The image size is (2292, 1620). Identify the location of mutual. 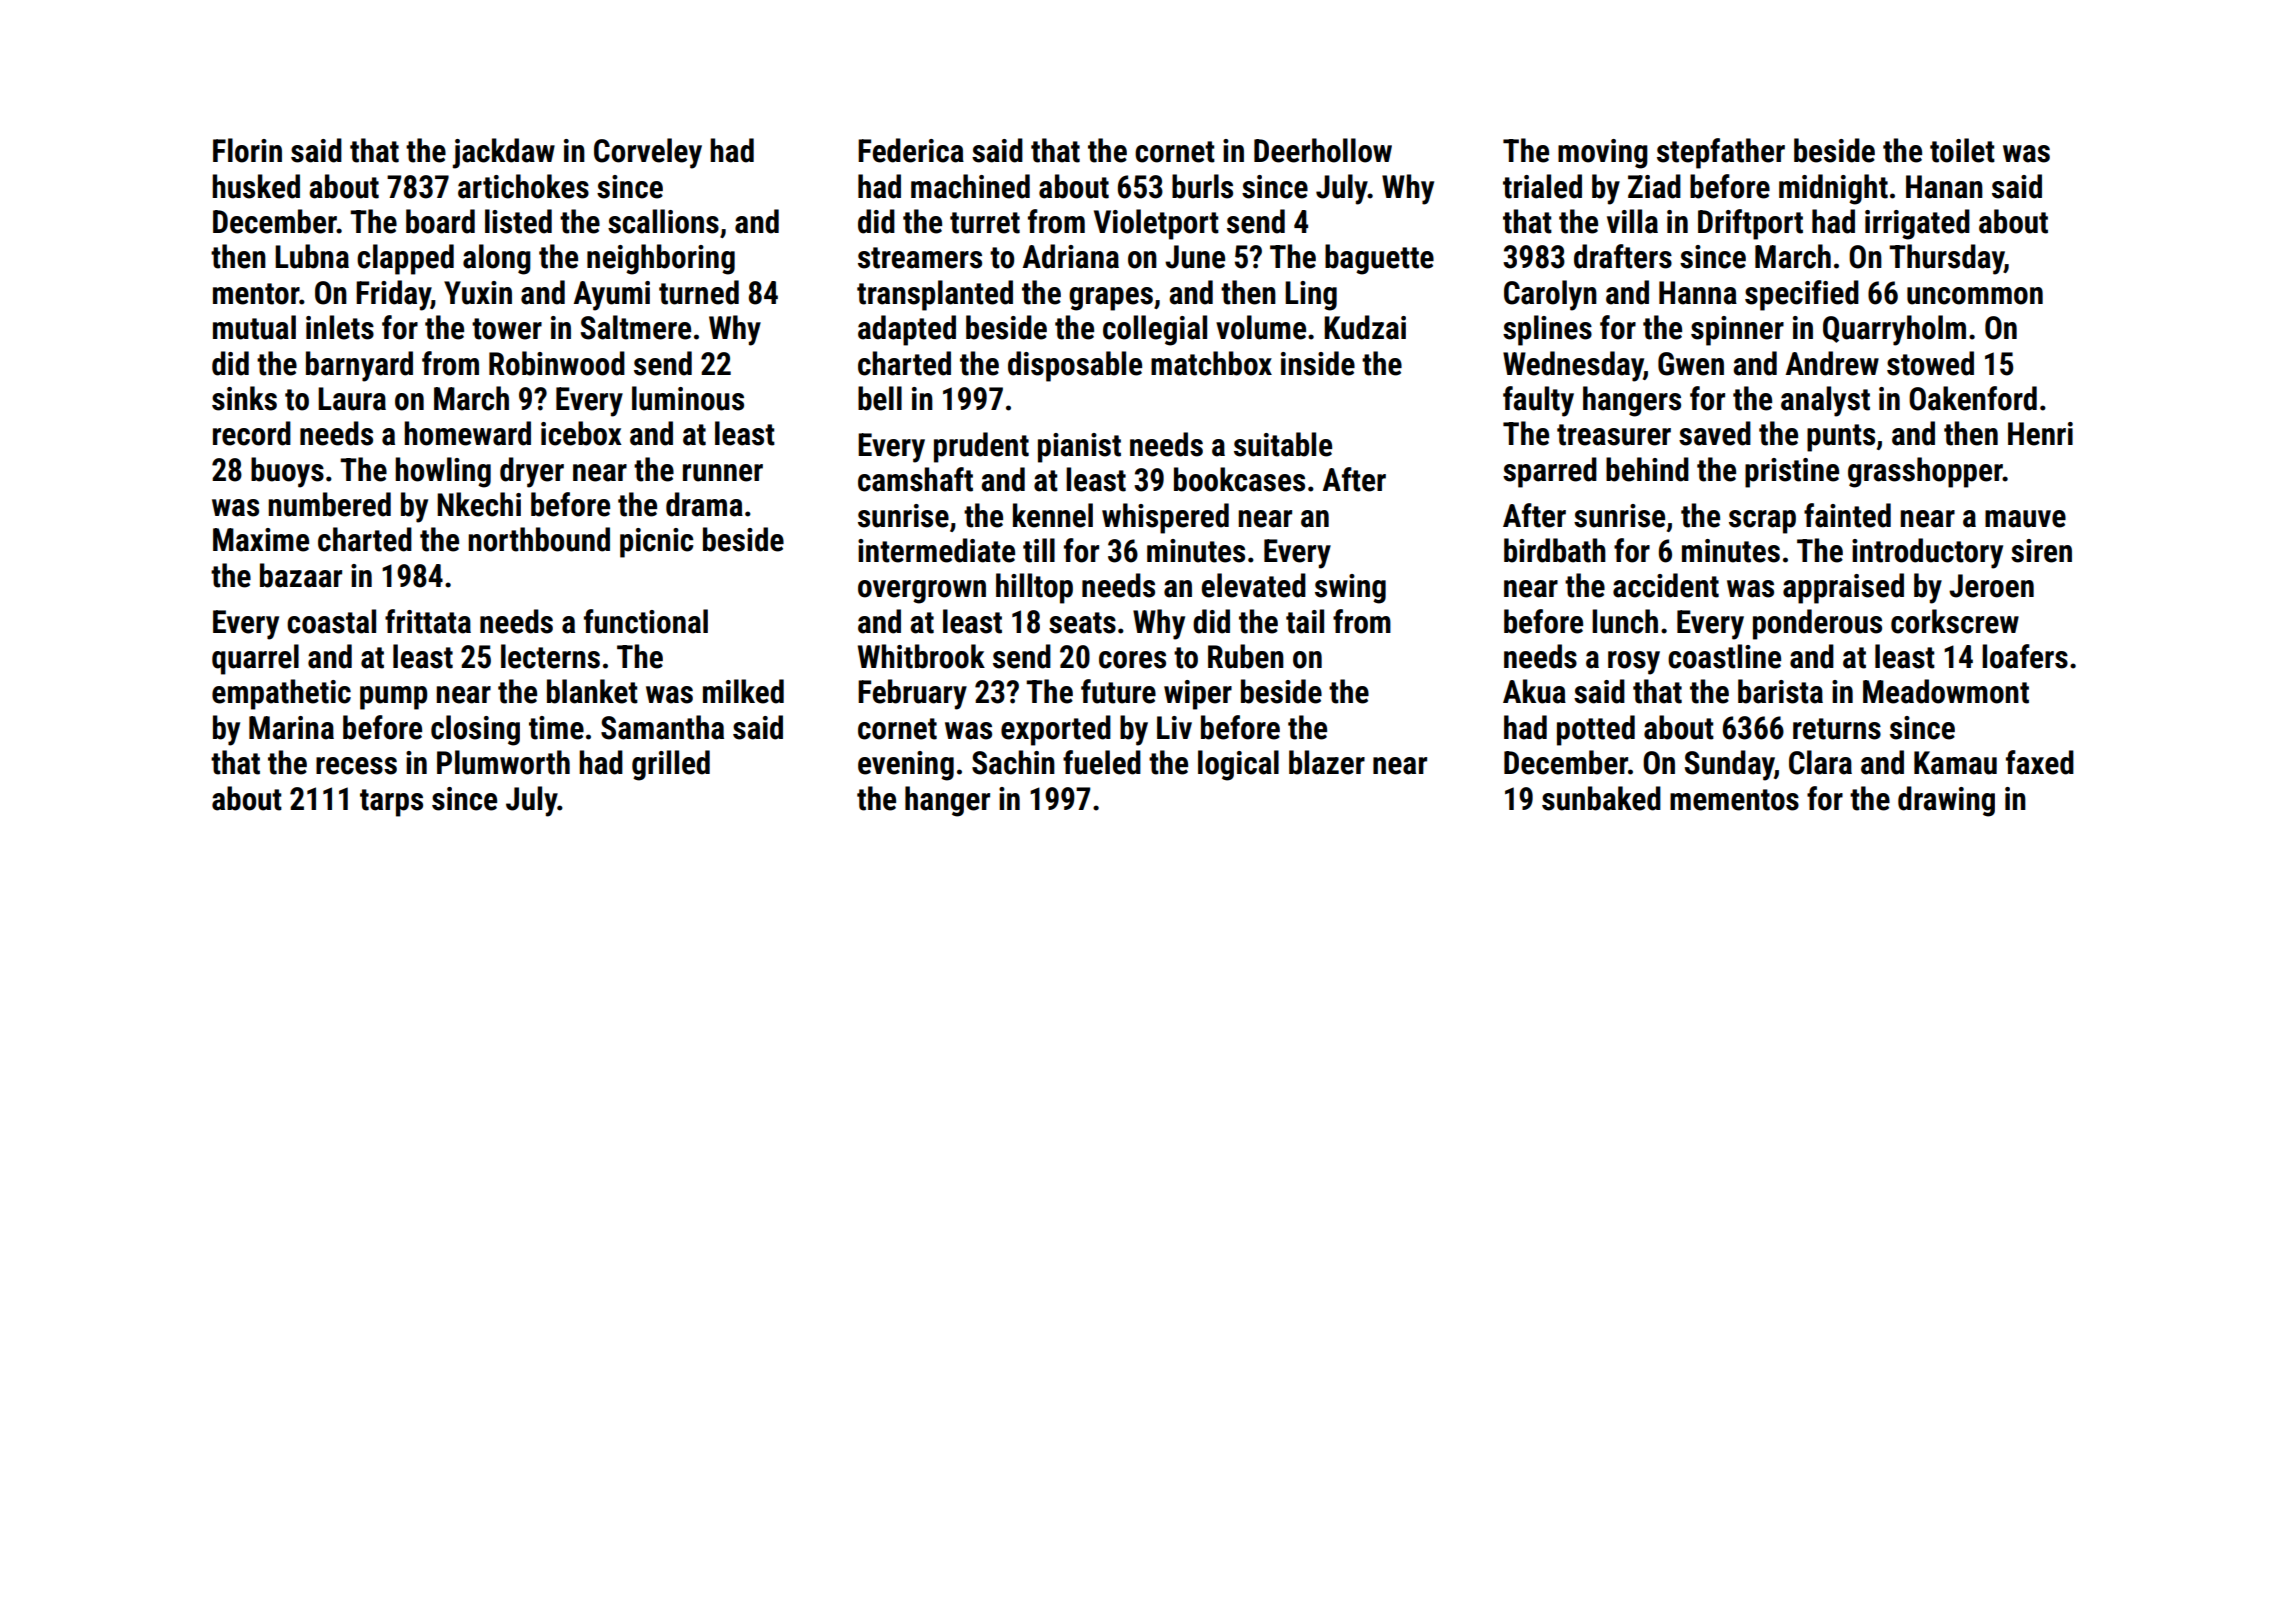
(254, 327).
